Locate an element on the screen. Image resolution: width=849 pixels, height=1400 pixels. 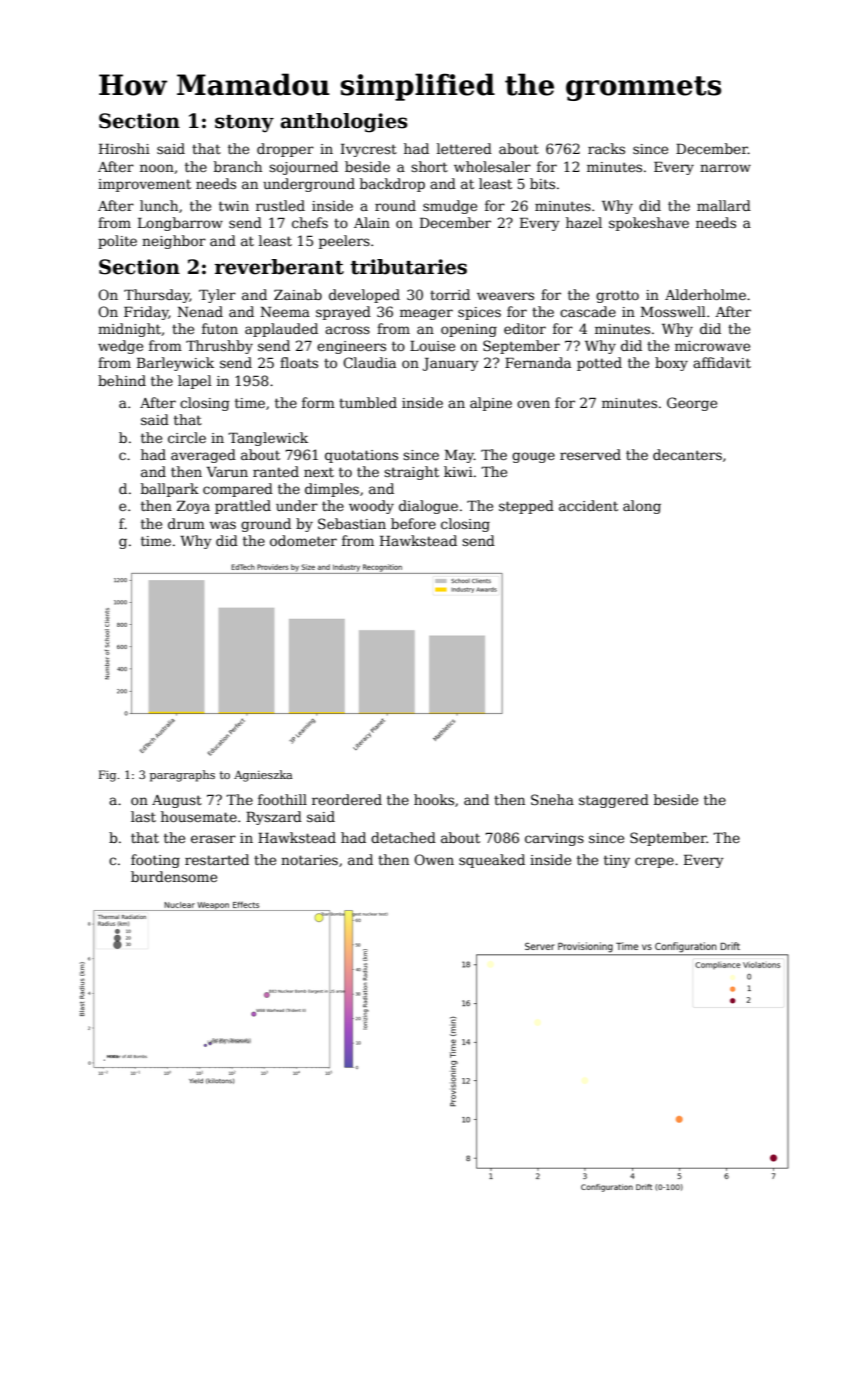
improvement is located at coordinates (144, 185).
